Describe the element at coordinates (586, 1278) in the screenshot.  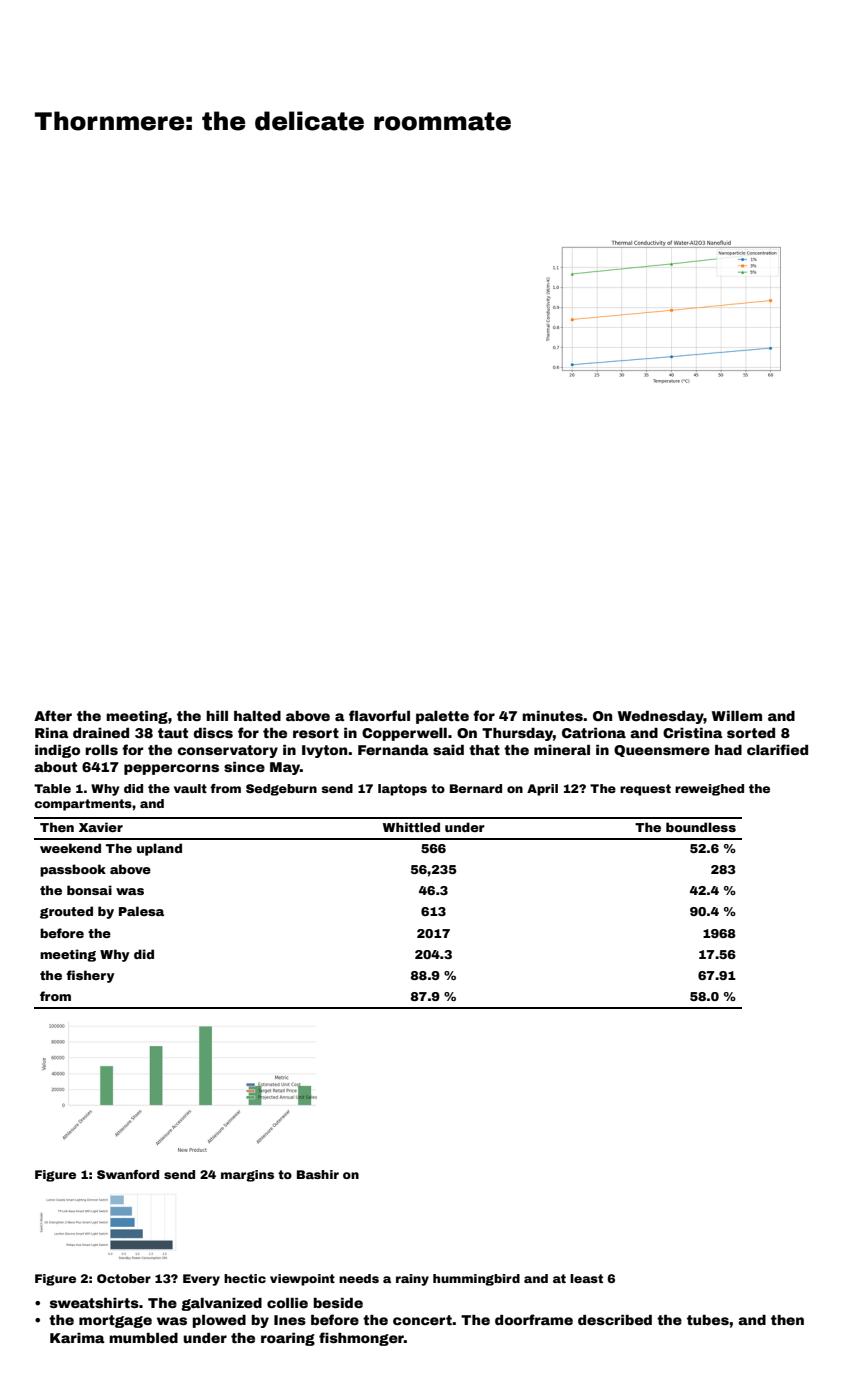
I see `least` at that location.
